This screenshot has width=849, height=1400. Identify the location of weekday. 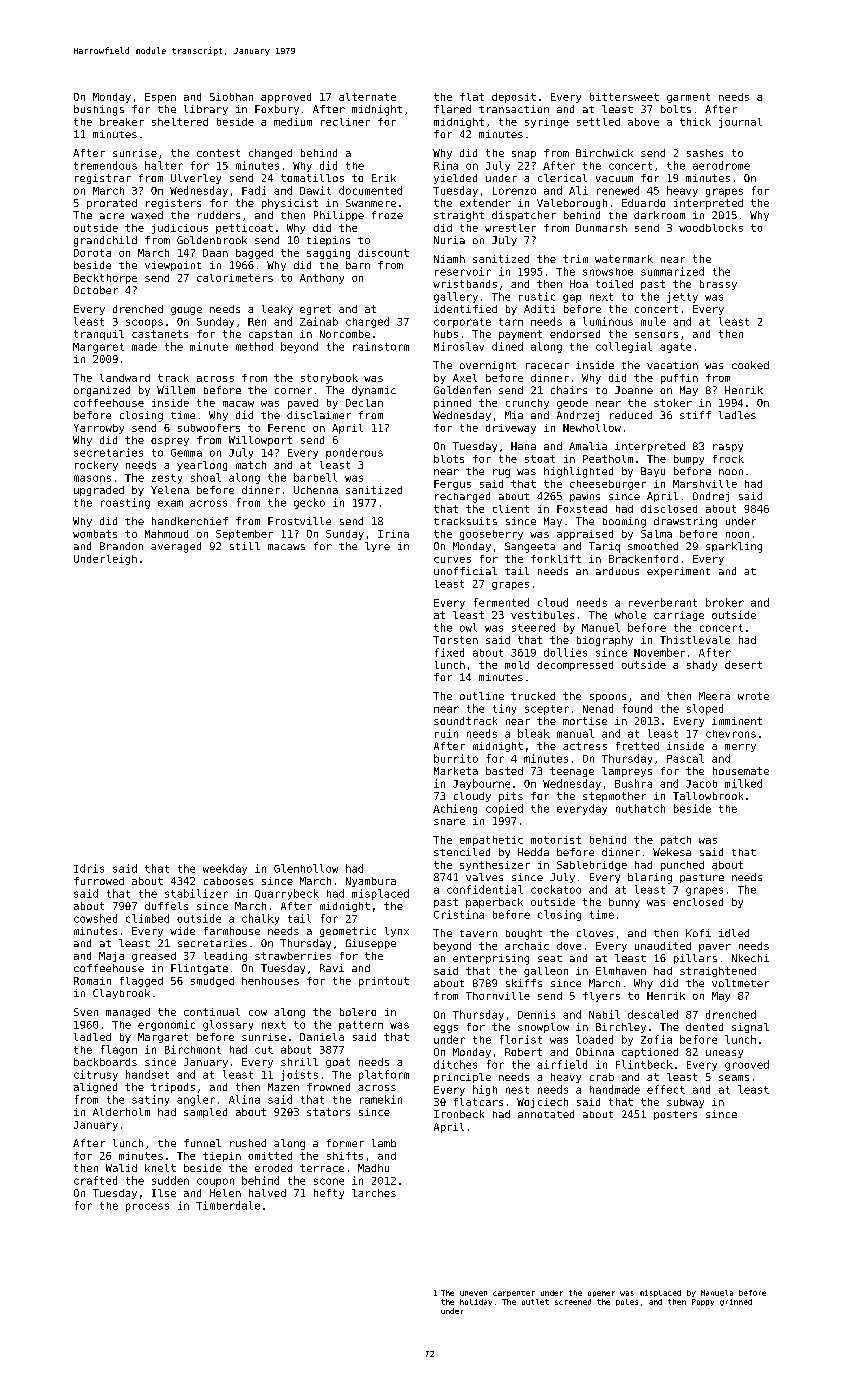
(225, 869).
